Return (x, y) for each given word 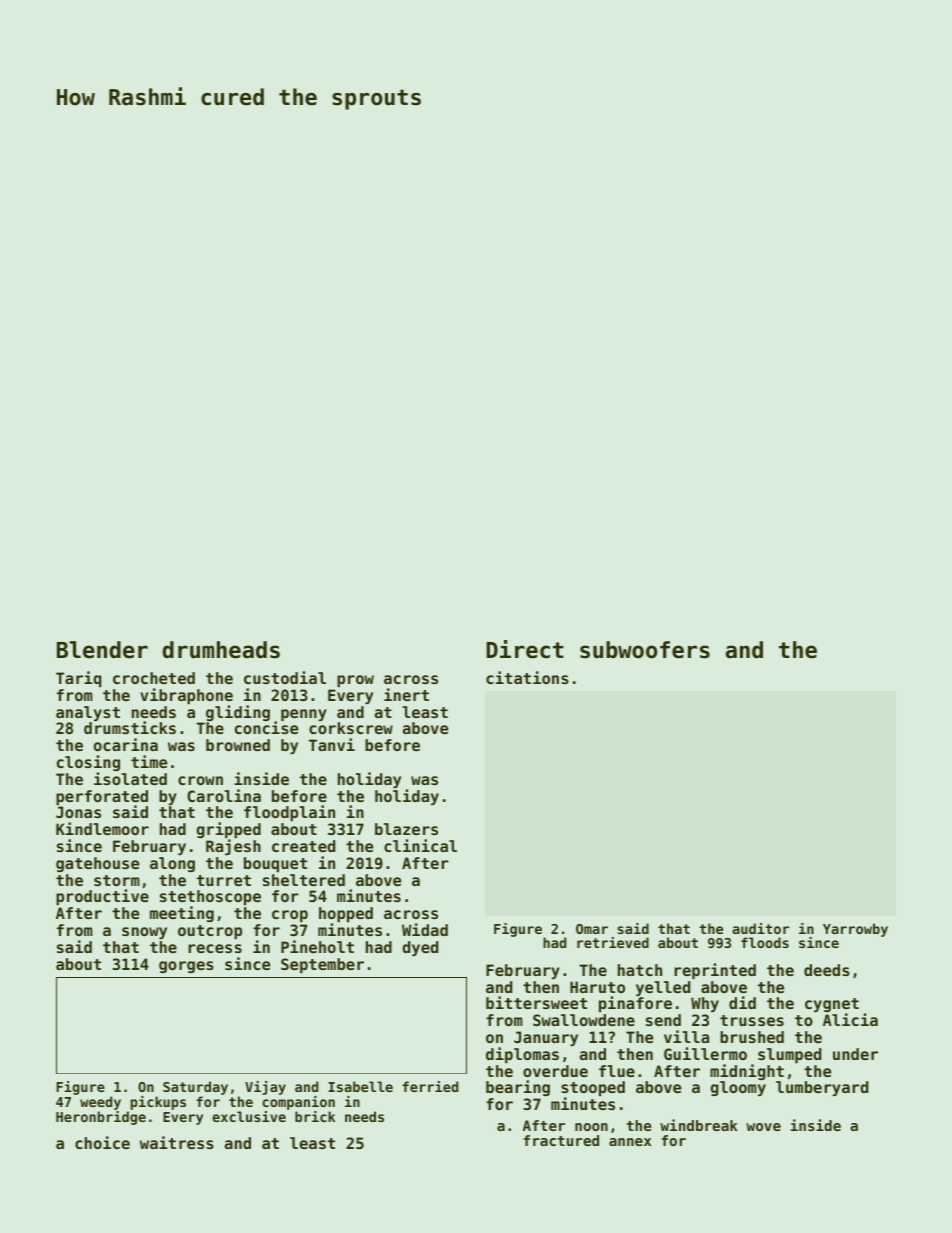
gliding (238, 713)
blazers (406, 829)
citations (527, 677)
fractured (561, 1140)
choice (102, 1142)
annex (630, 1142)
